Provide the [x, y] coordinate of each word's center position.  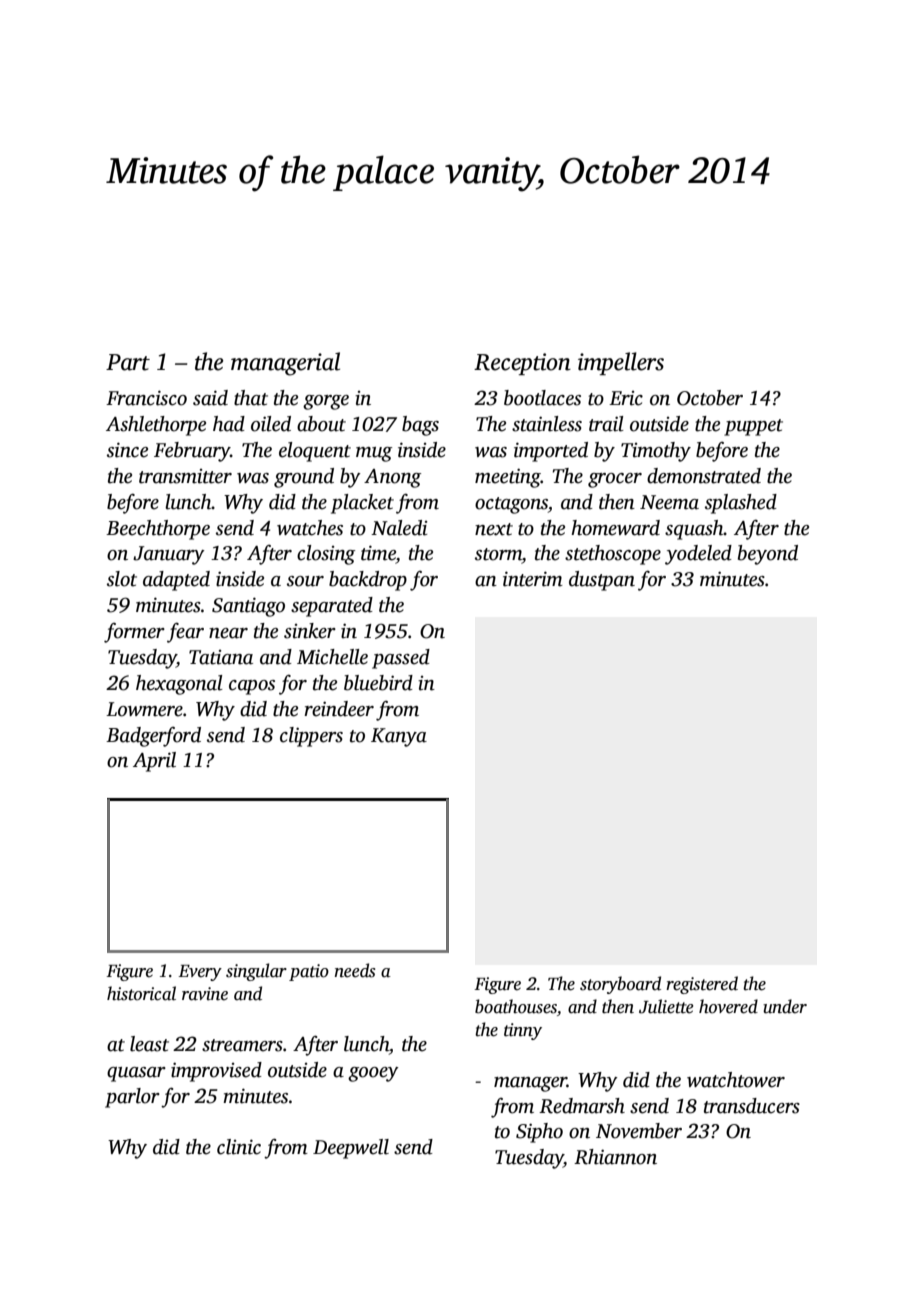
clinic [239, 1147]
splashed [741, 504]
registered [702, 985]
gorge [326, 402]
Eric [626, 398]
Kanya [399, 737]
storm [498, 554]
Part [128, 362]
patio [309, 972]
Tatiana [221, 657]
